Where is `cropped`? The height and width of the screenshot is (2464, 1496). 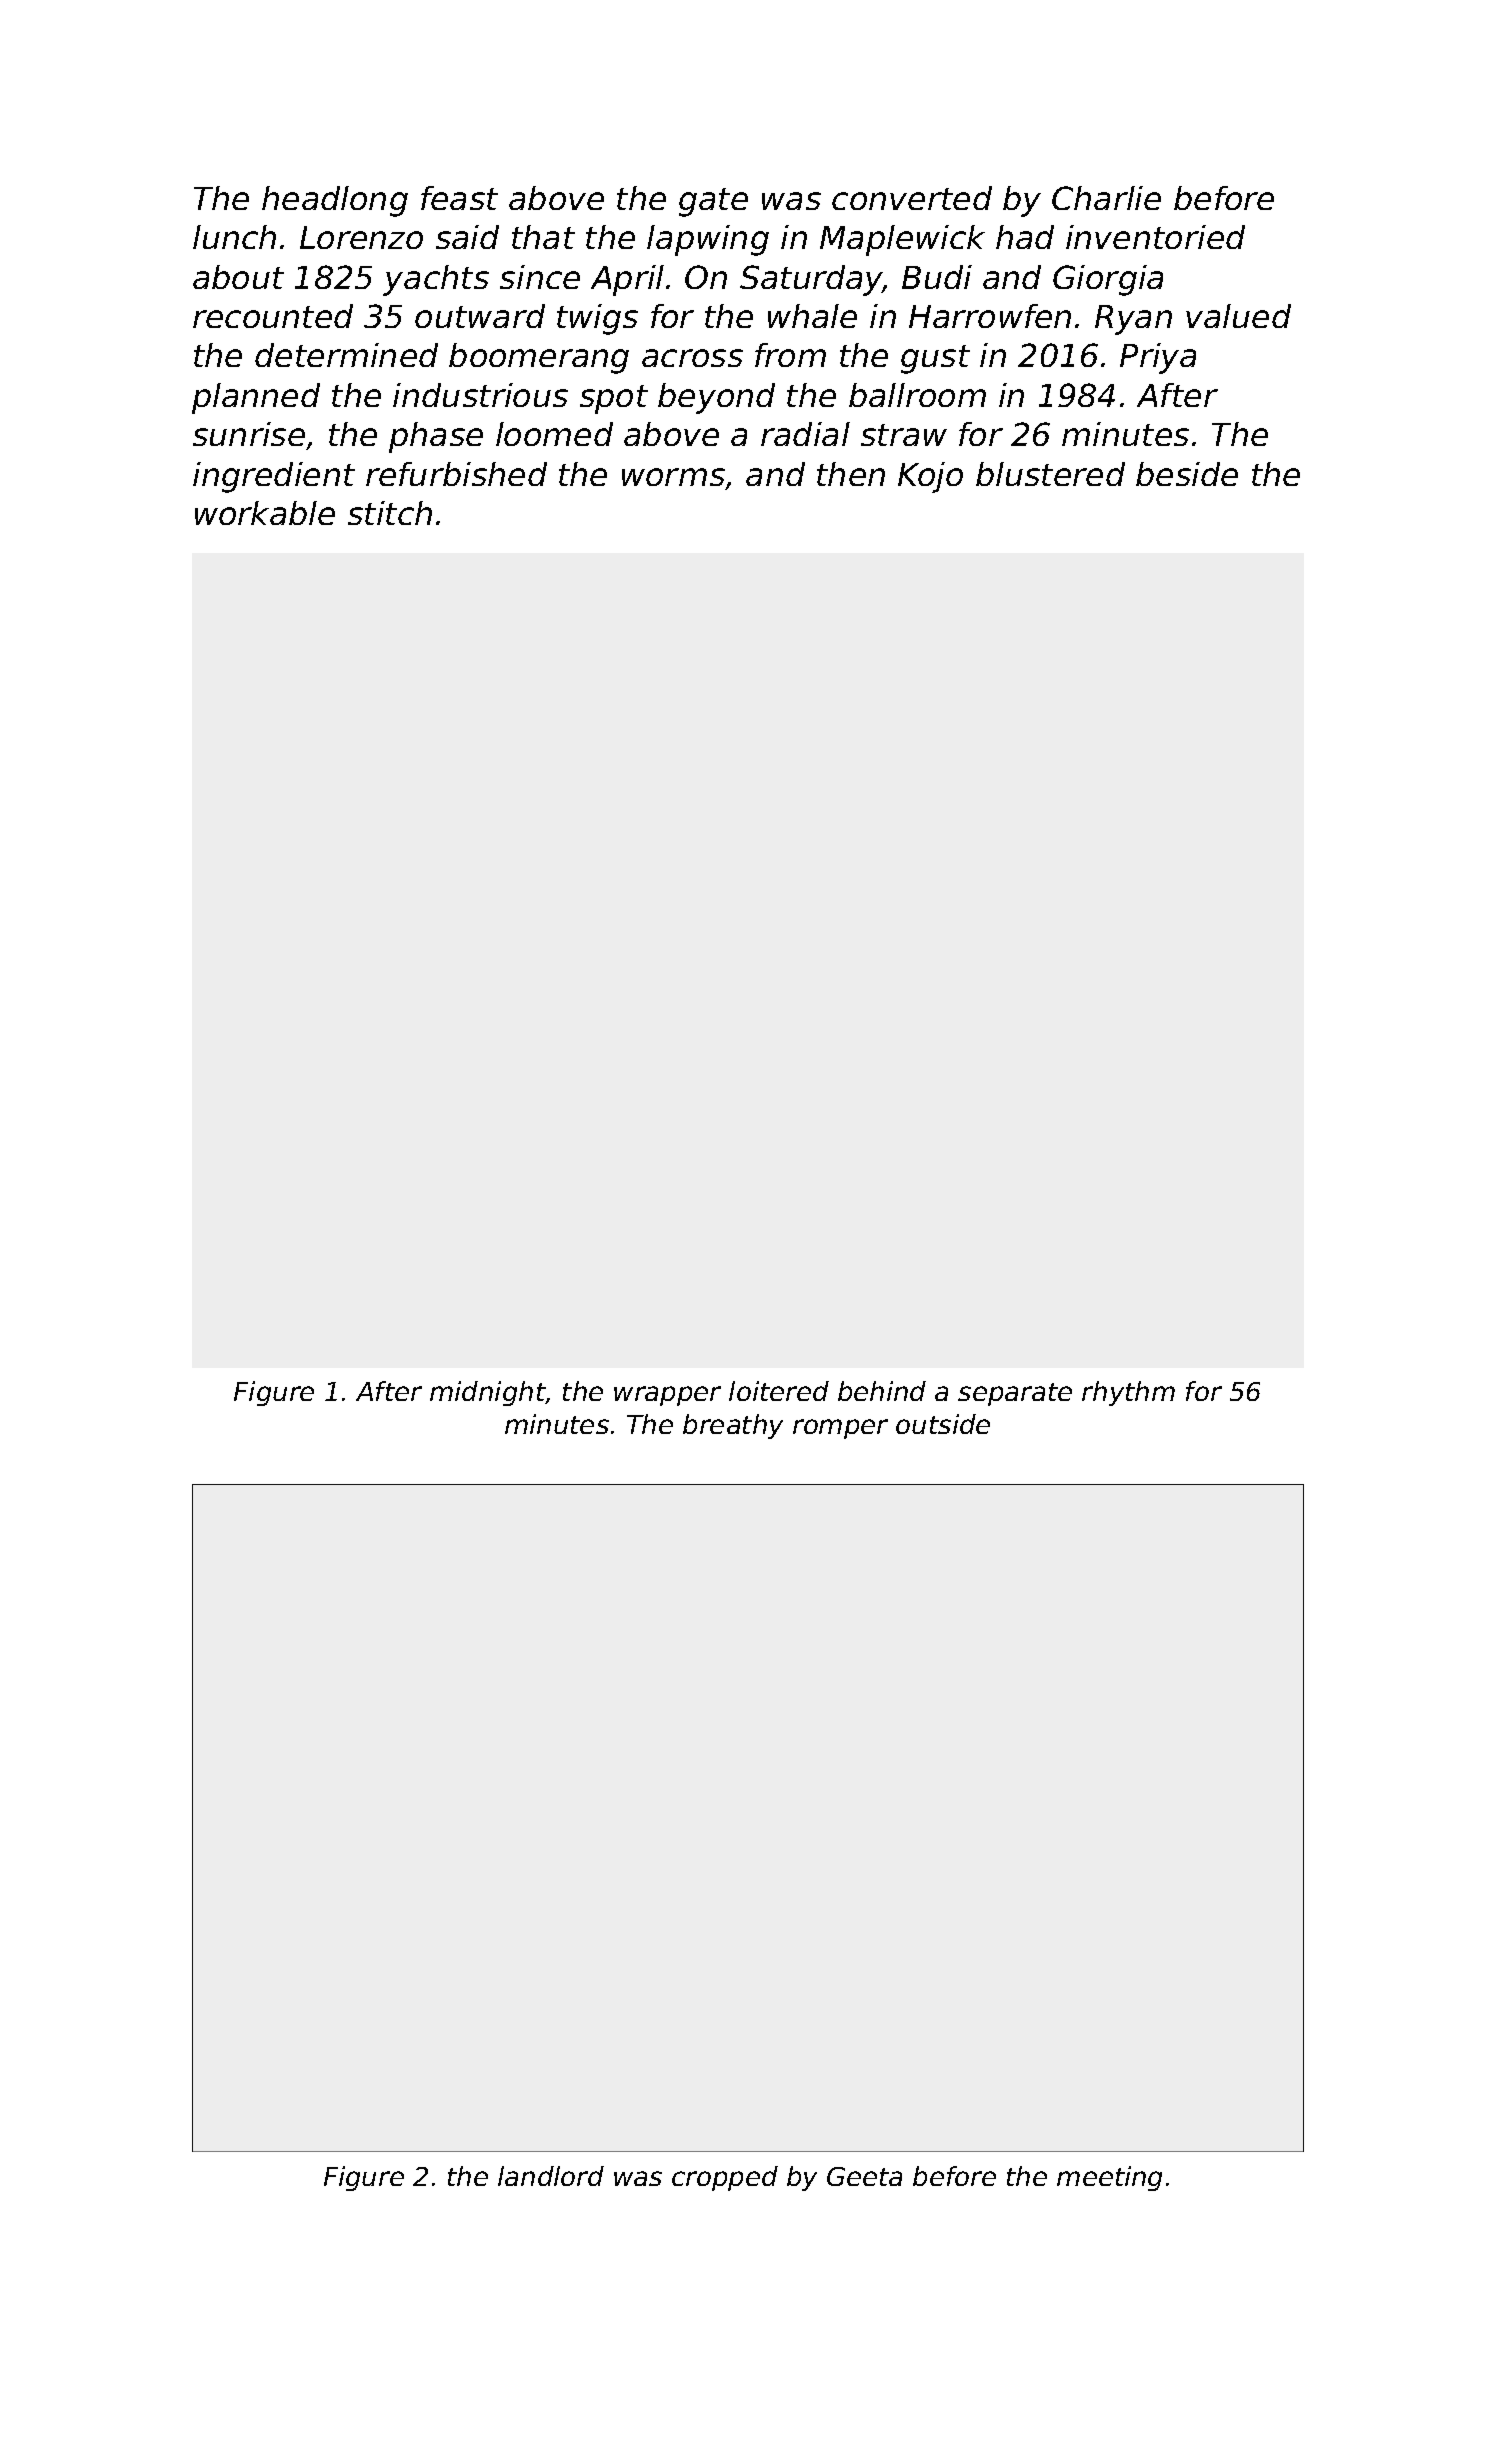 cropped is located at coordinates (725, 2178).
